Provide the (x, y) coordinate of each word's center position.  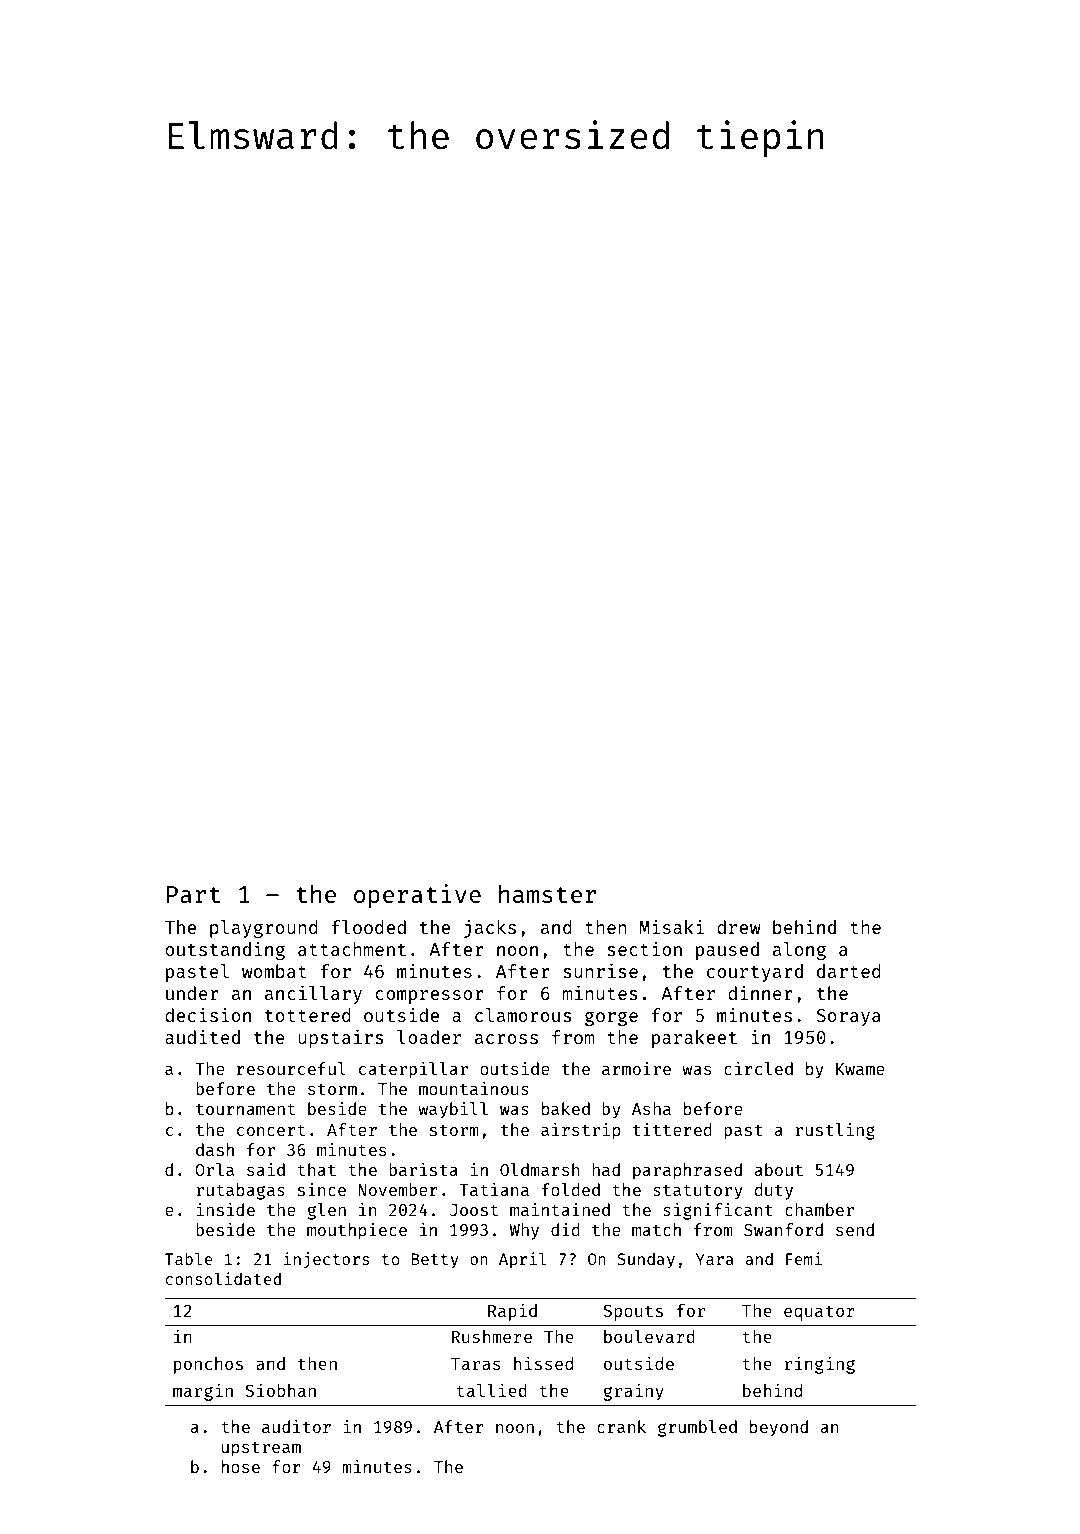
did (565, 1229)
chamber (819, 1209)
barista (423, 1169)
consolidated (223, 1278)
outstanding (225, 950)
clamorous (523, 1015)
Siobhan (280, 1390)
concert (271, 1130)
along (799, 951)
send (855, 1229)
